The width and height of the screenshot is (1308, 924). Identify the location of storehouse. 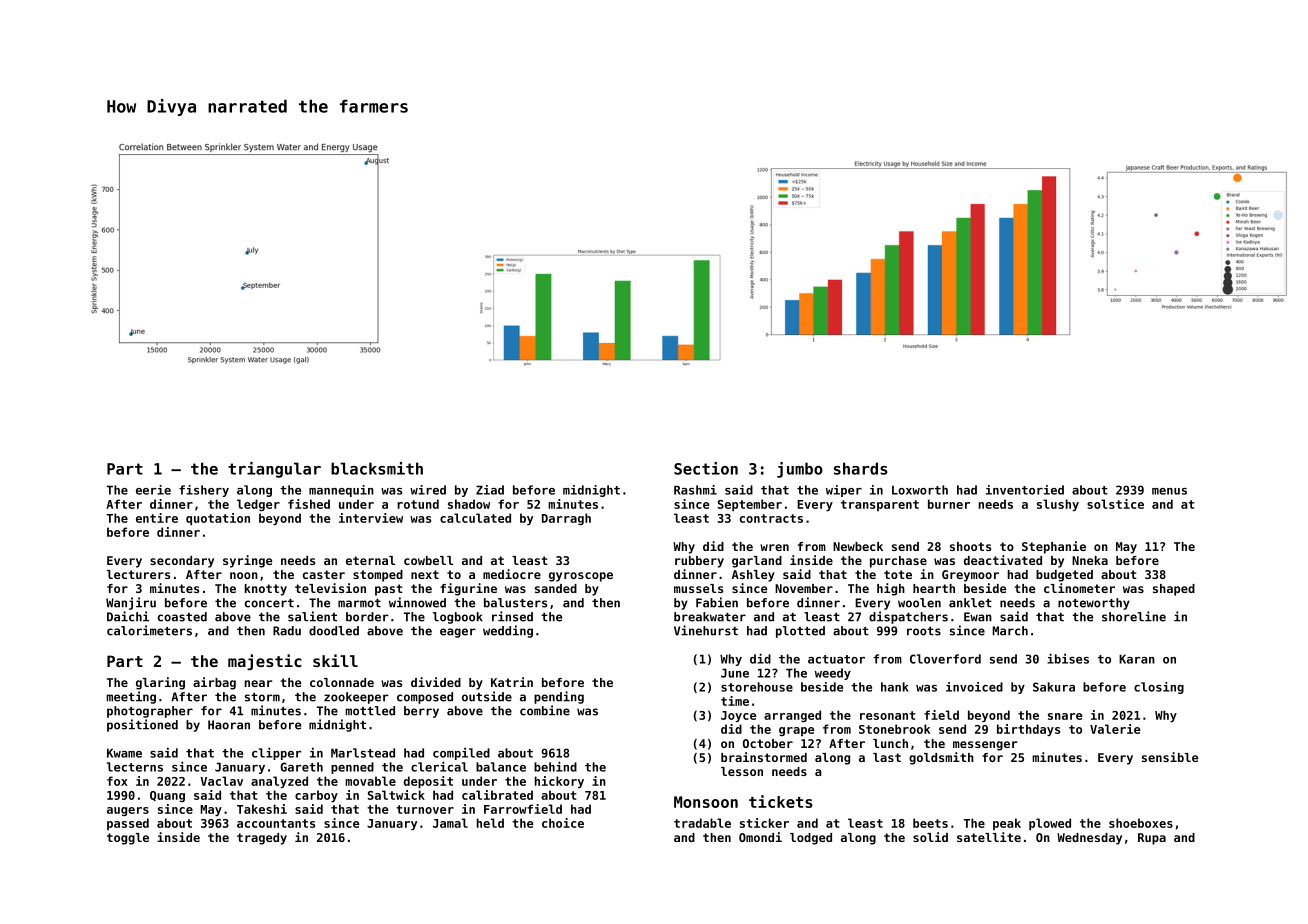
(757, 687).
